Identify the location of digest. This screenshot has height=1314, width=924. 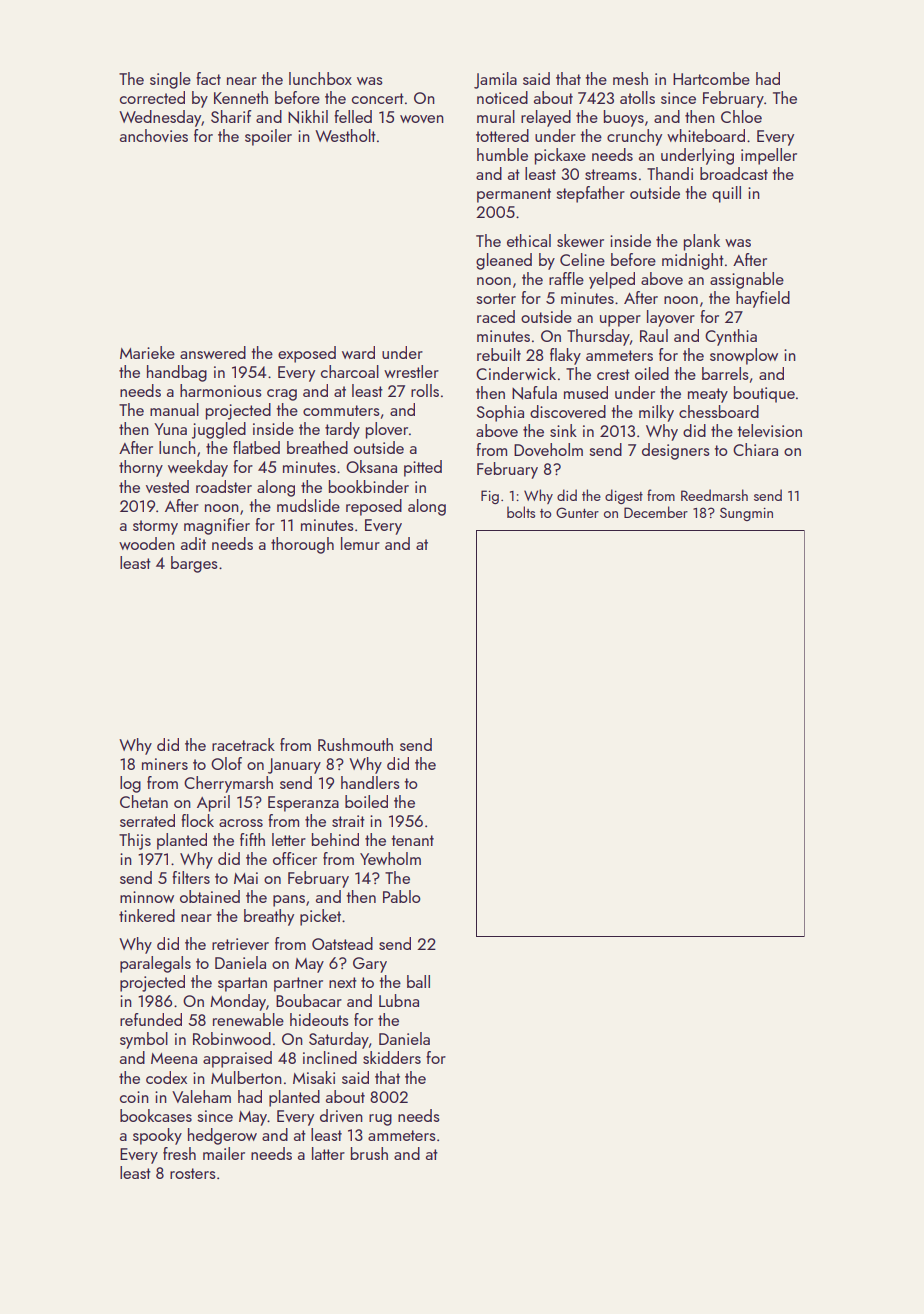
(624, 496).
